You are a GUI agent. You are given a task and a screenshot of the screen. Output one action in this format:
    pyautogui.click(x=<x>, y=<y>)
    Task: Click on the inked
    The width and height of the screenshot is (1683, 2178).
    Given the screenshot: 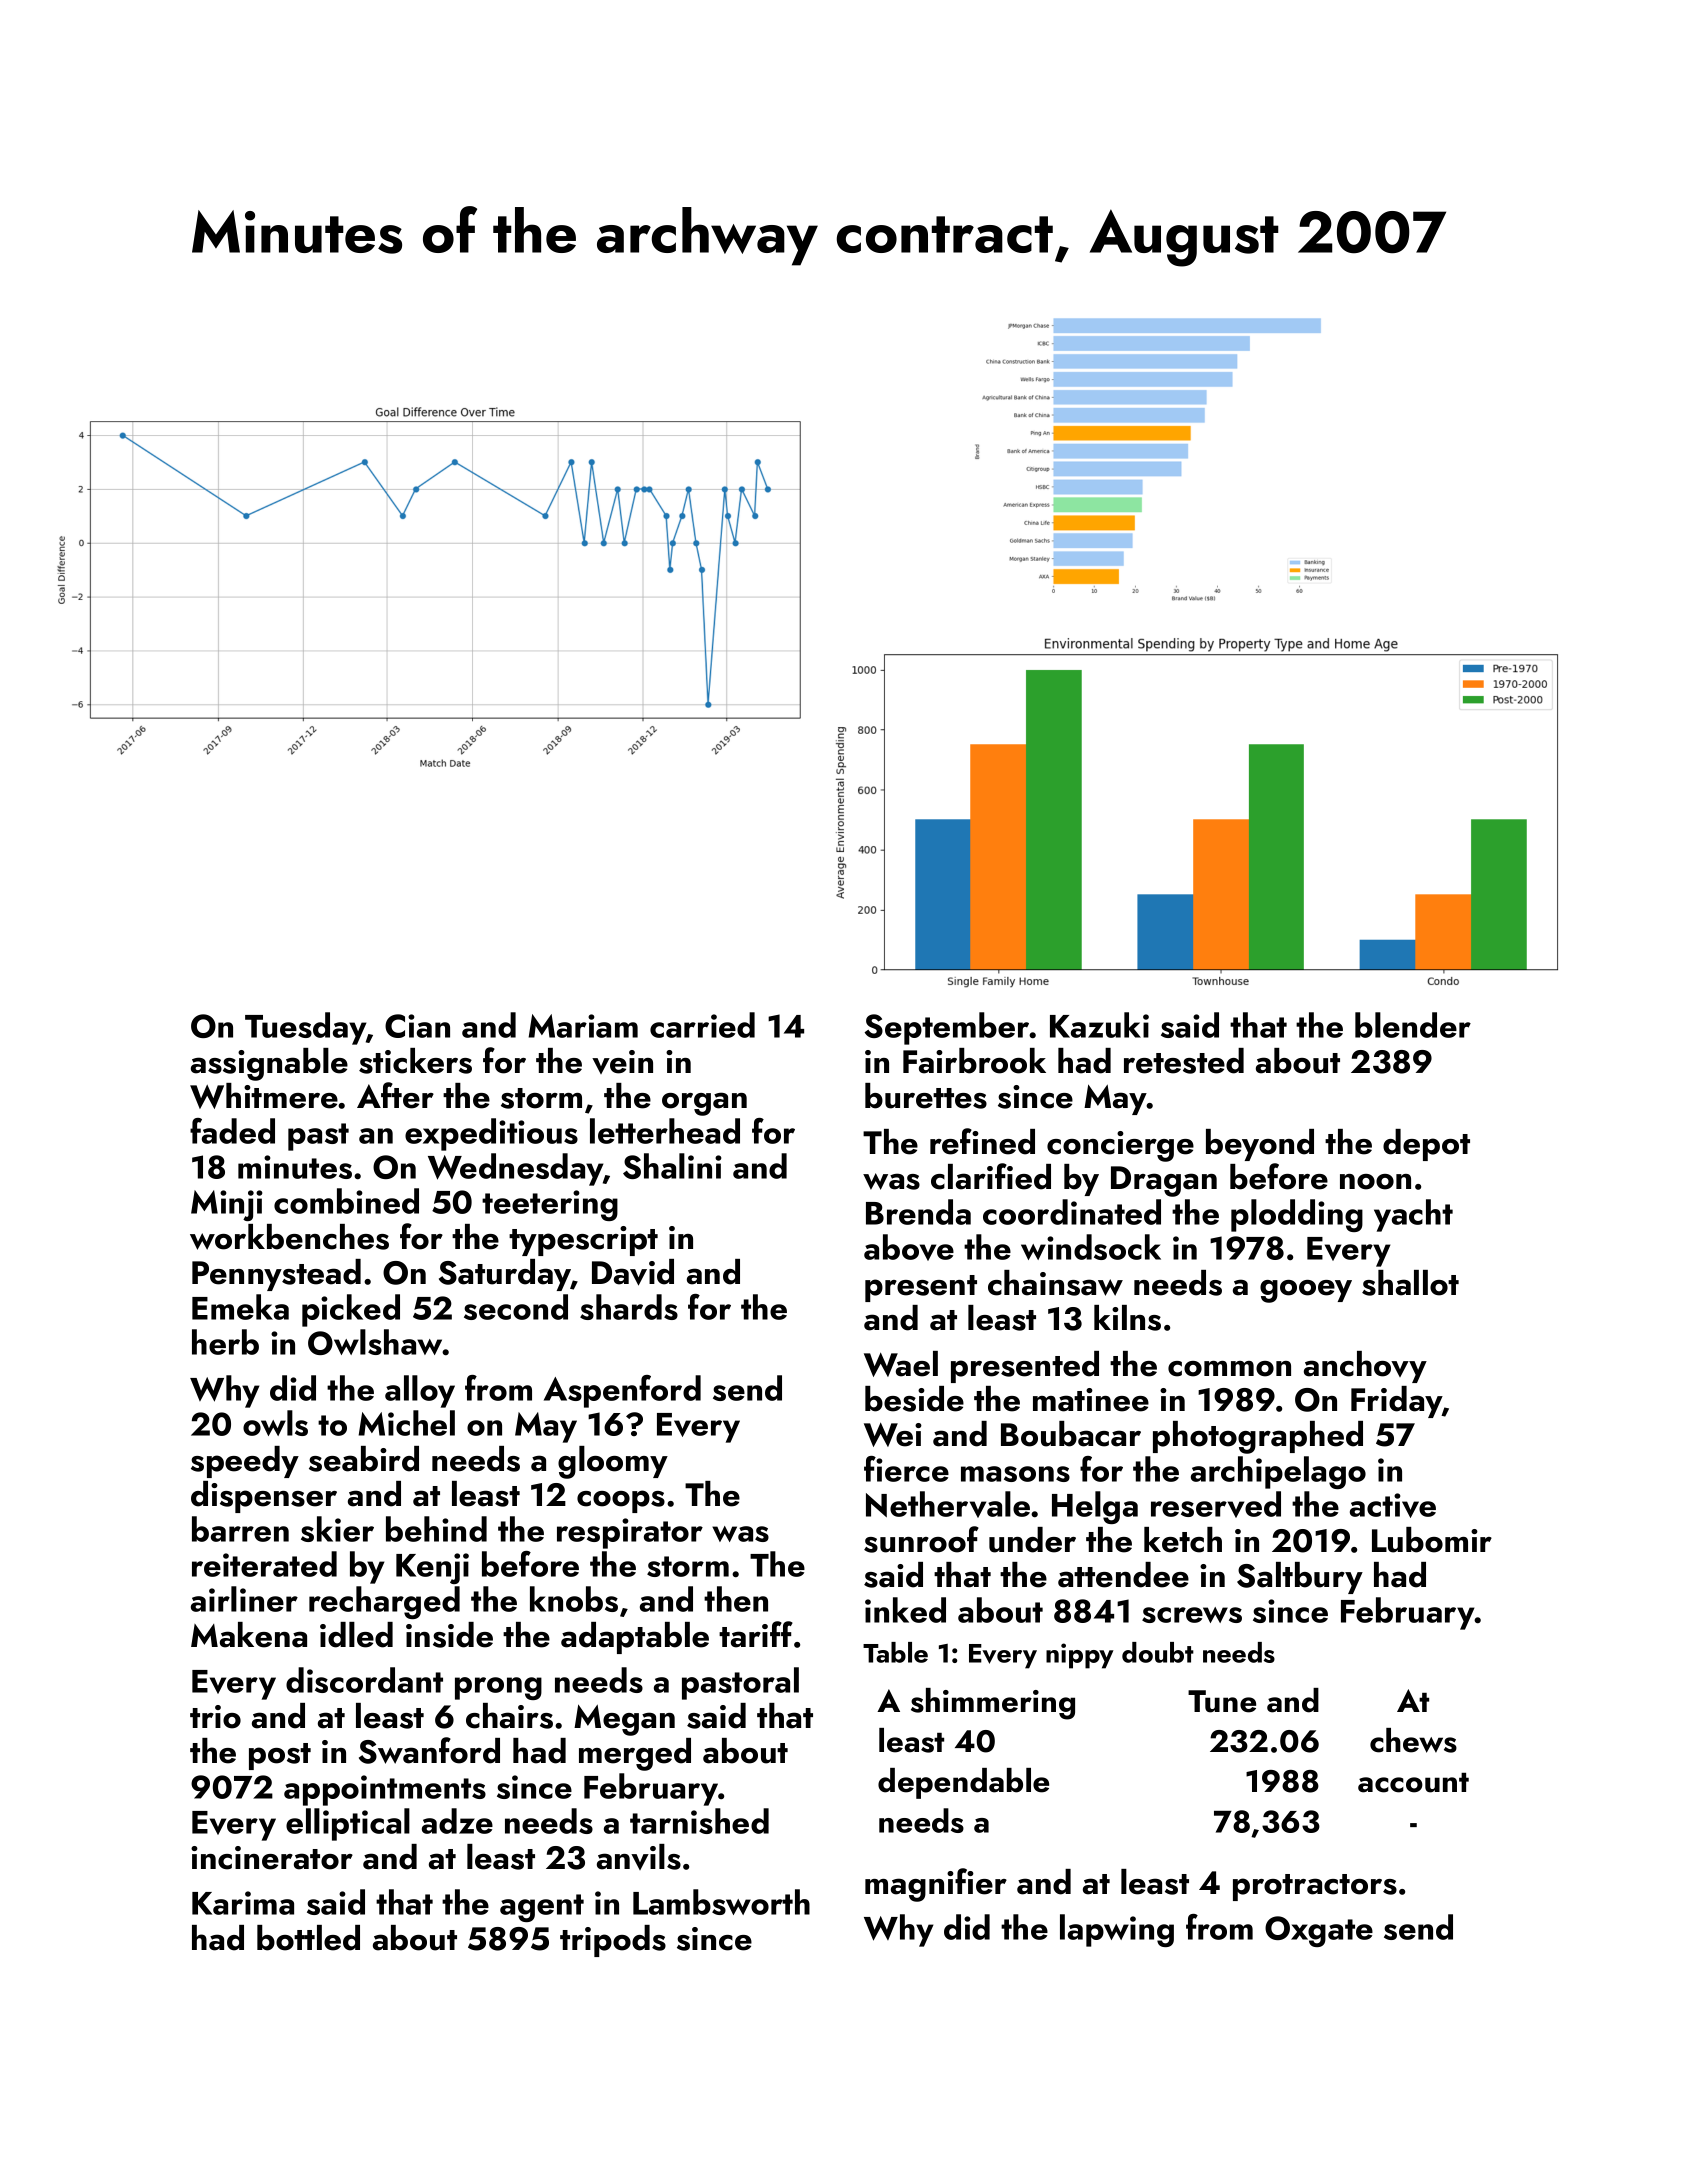 What is the action you would take?
    pyautogui.click(x=905, y=1610)
